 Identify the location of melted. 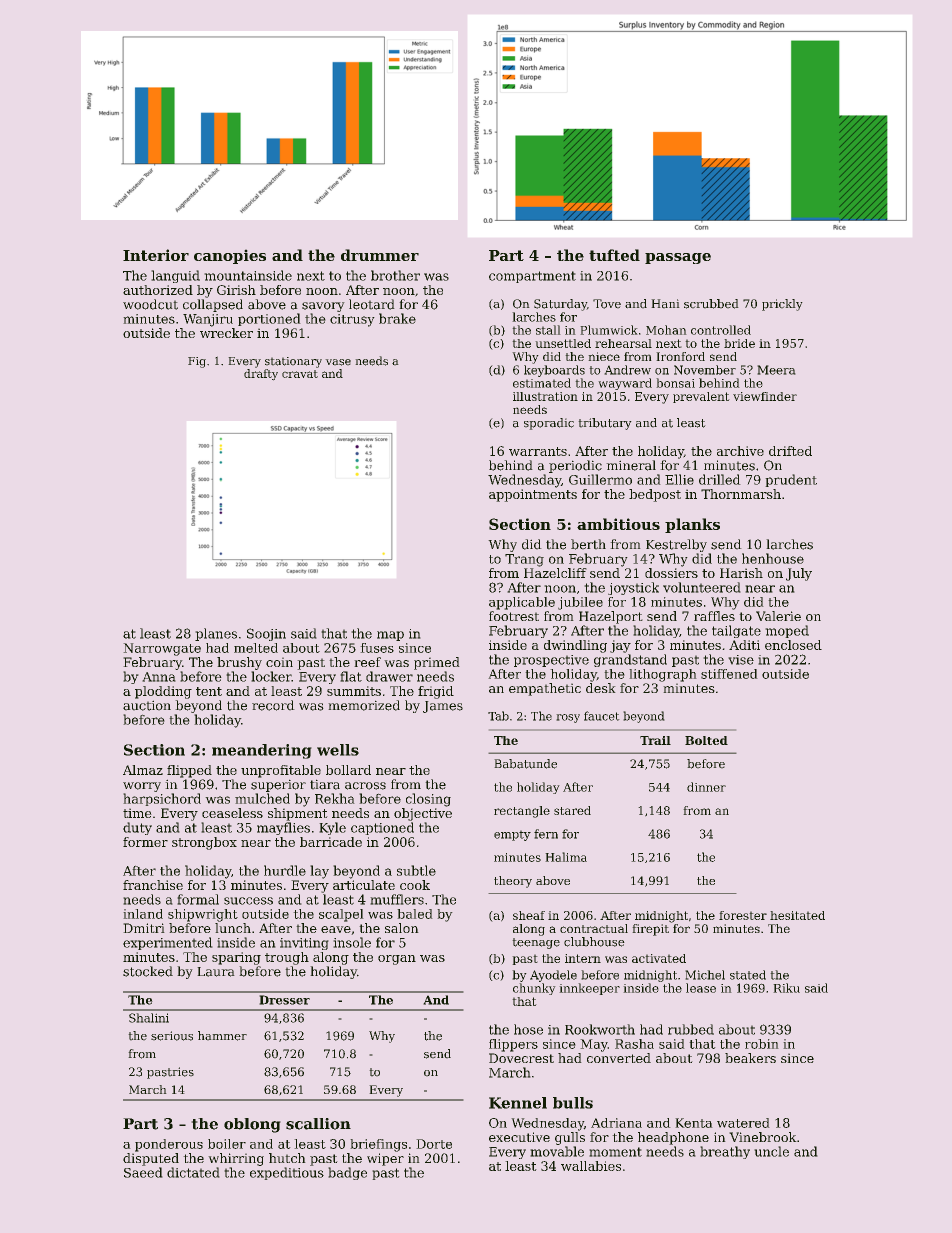
(256, 648).
